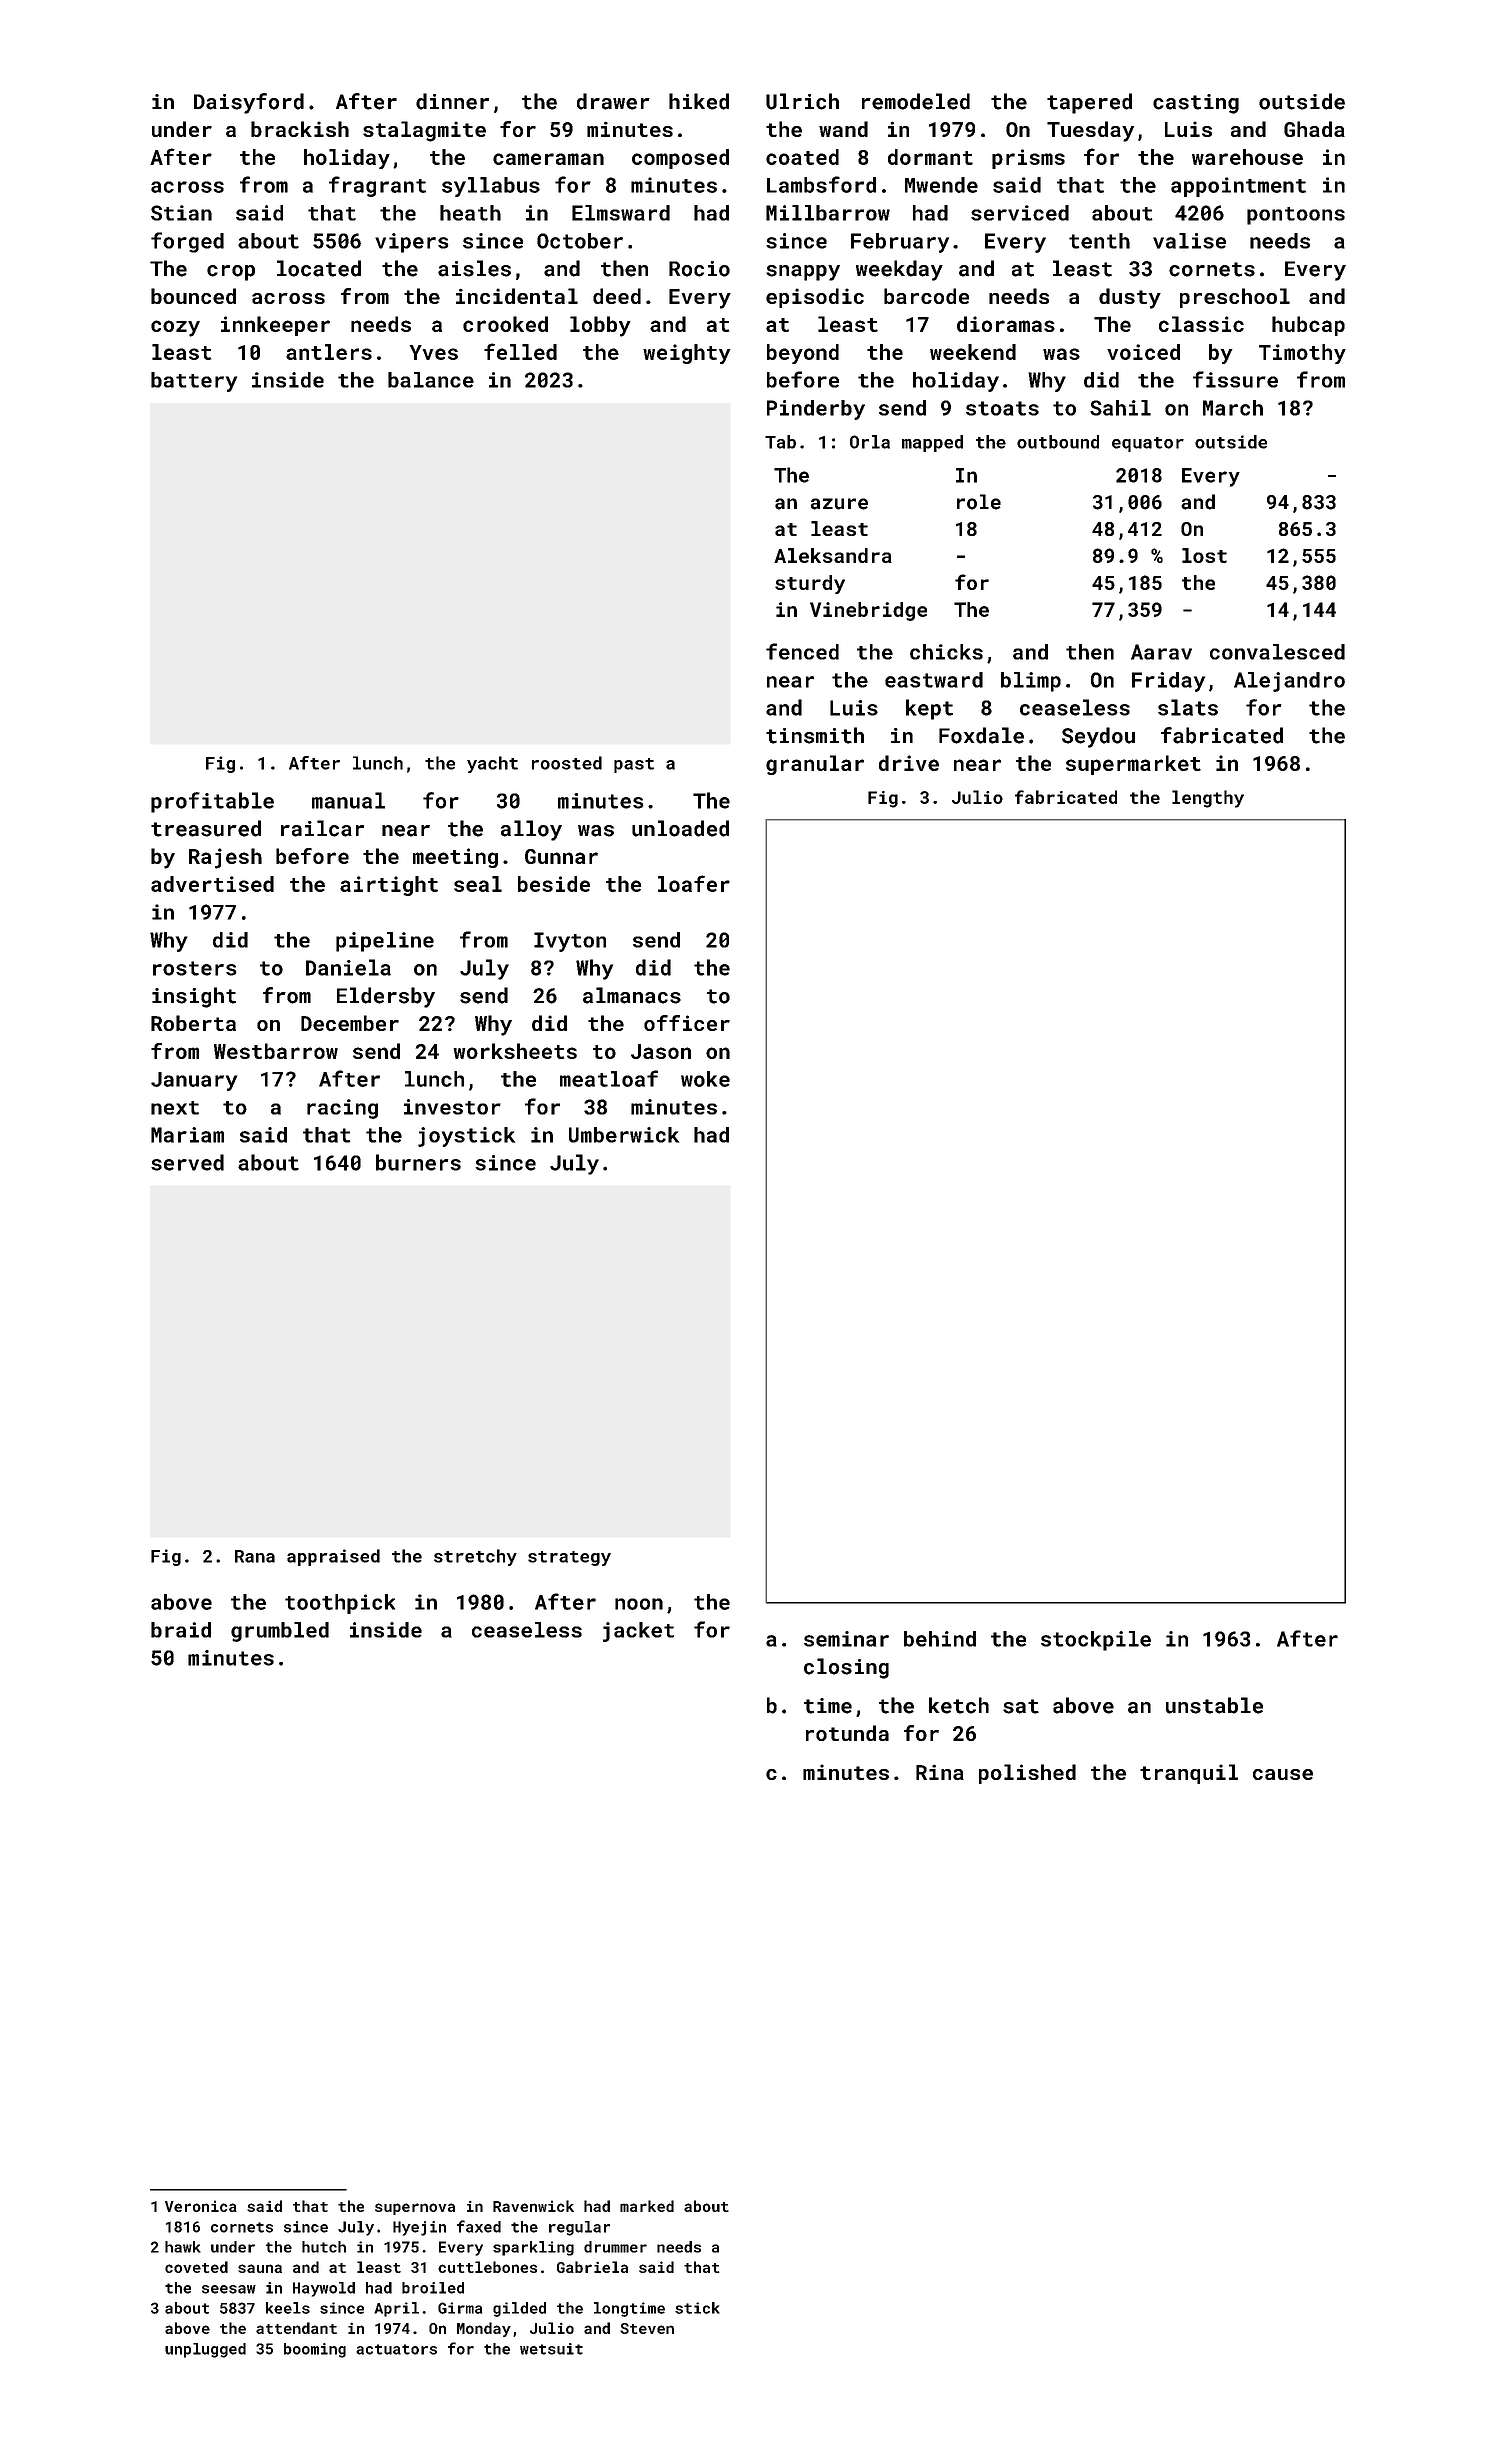 Image resolution: width=1496 pixels, height=2464 pixels. Describe the element at coordinates (647, 2206) in the screenshot. I see `marked` at that location.
